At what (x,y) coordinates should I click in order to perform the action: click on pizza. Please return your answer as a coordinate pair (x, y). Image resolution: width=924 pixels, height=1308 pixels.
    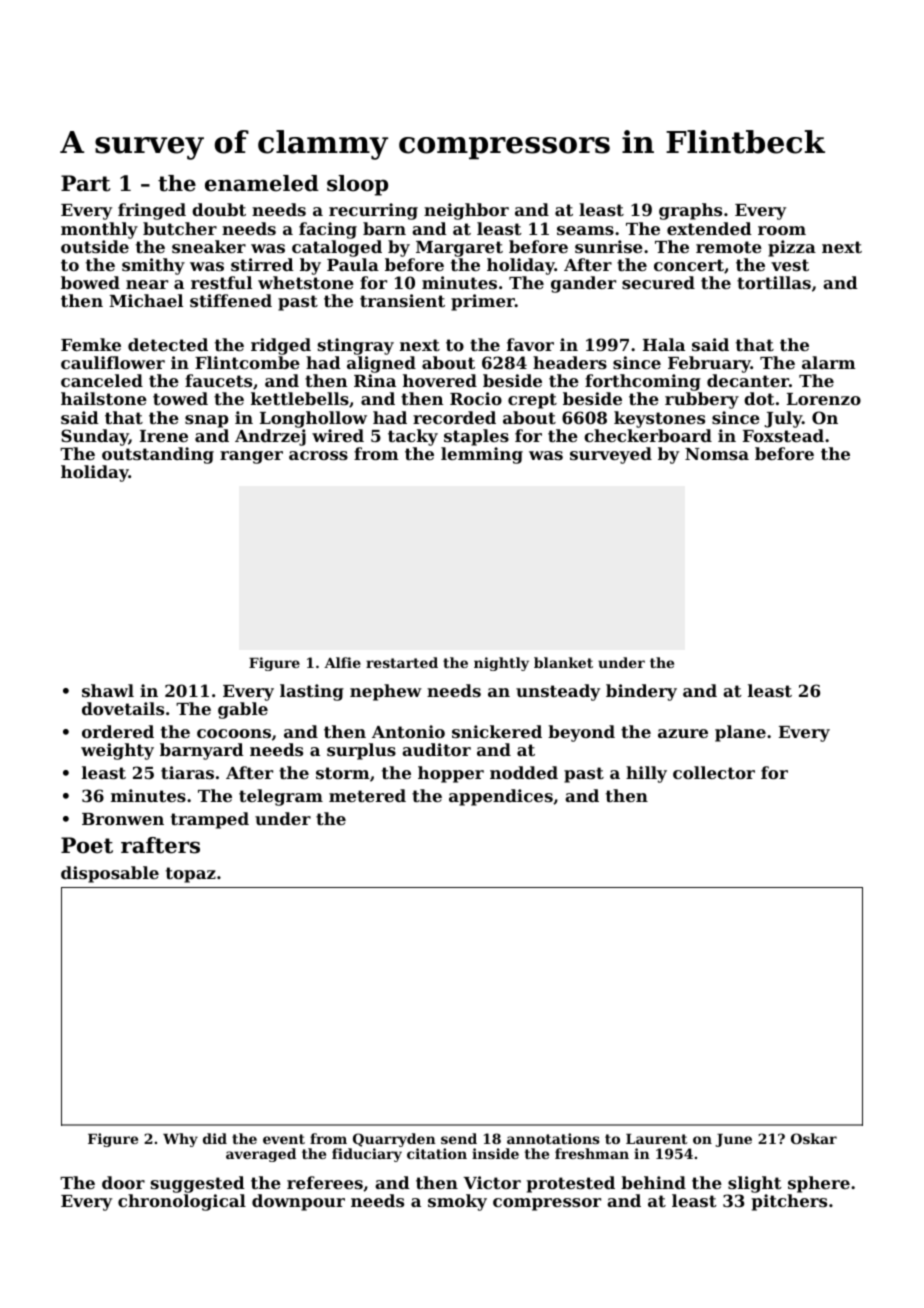
    Looking at the image, I should click on (792, 248).
